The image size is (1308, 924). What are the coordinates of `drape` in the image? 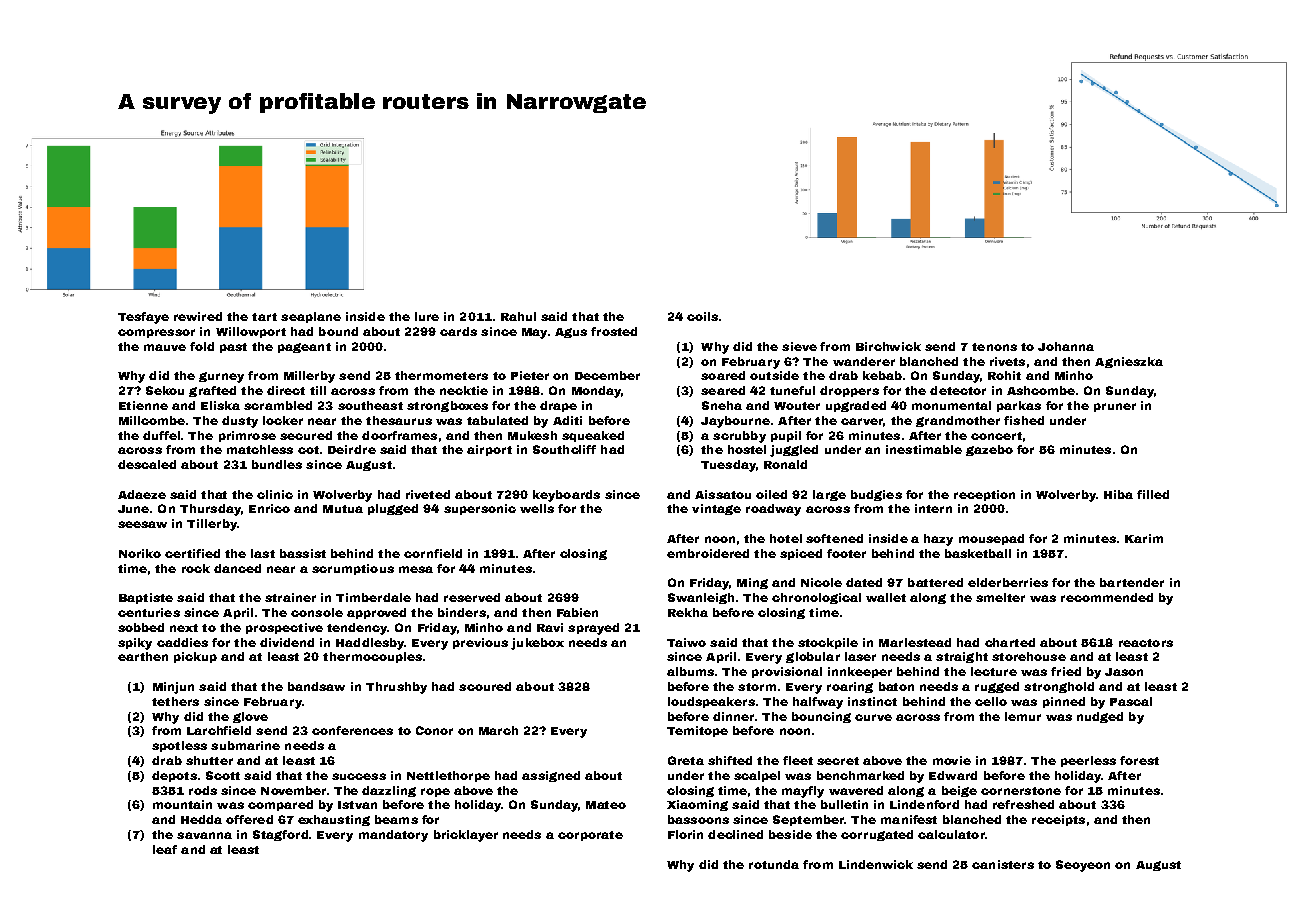 It's located at (558, 406).
